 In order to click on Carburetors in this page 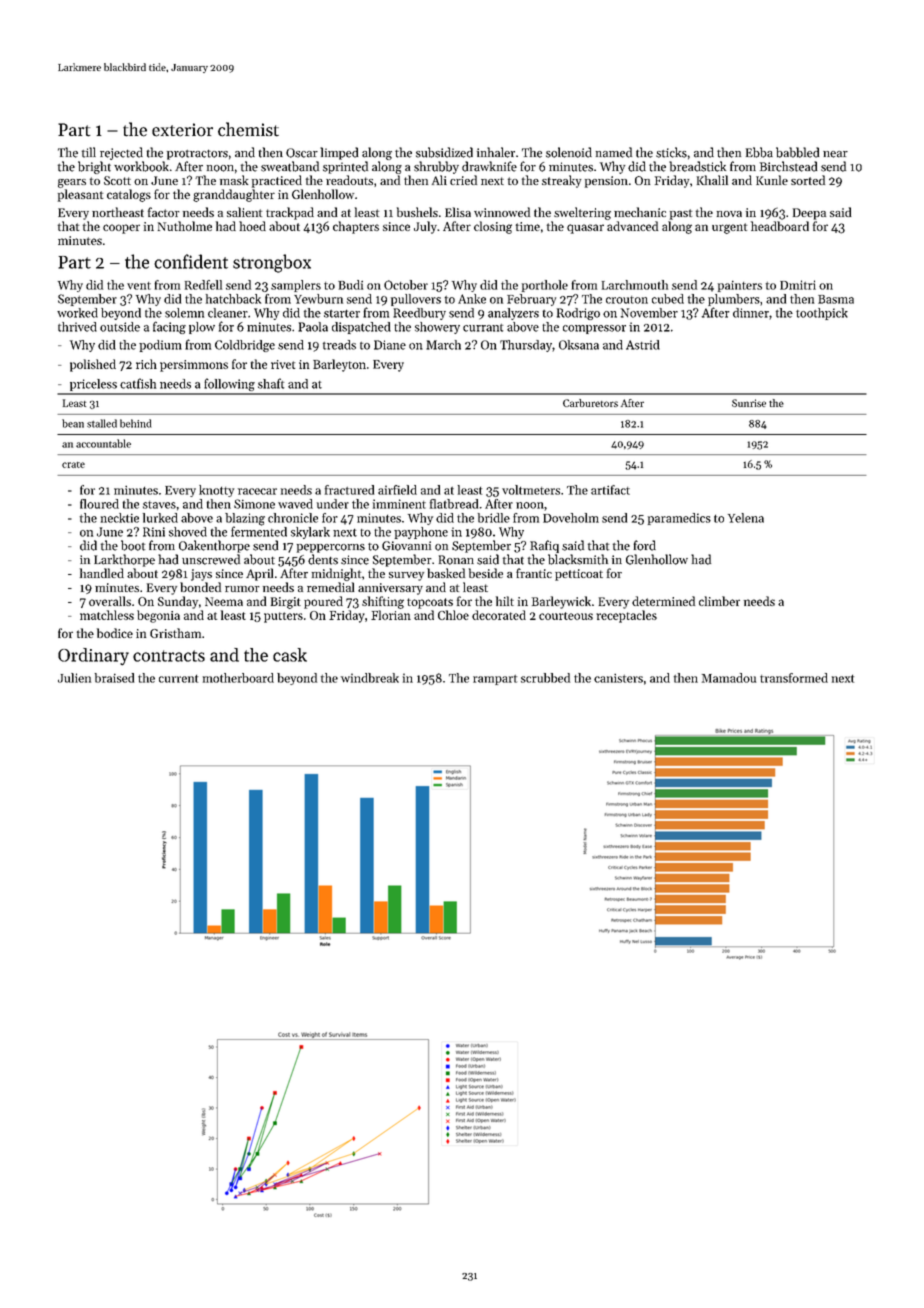, I will do `click(590, 403)`.
